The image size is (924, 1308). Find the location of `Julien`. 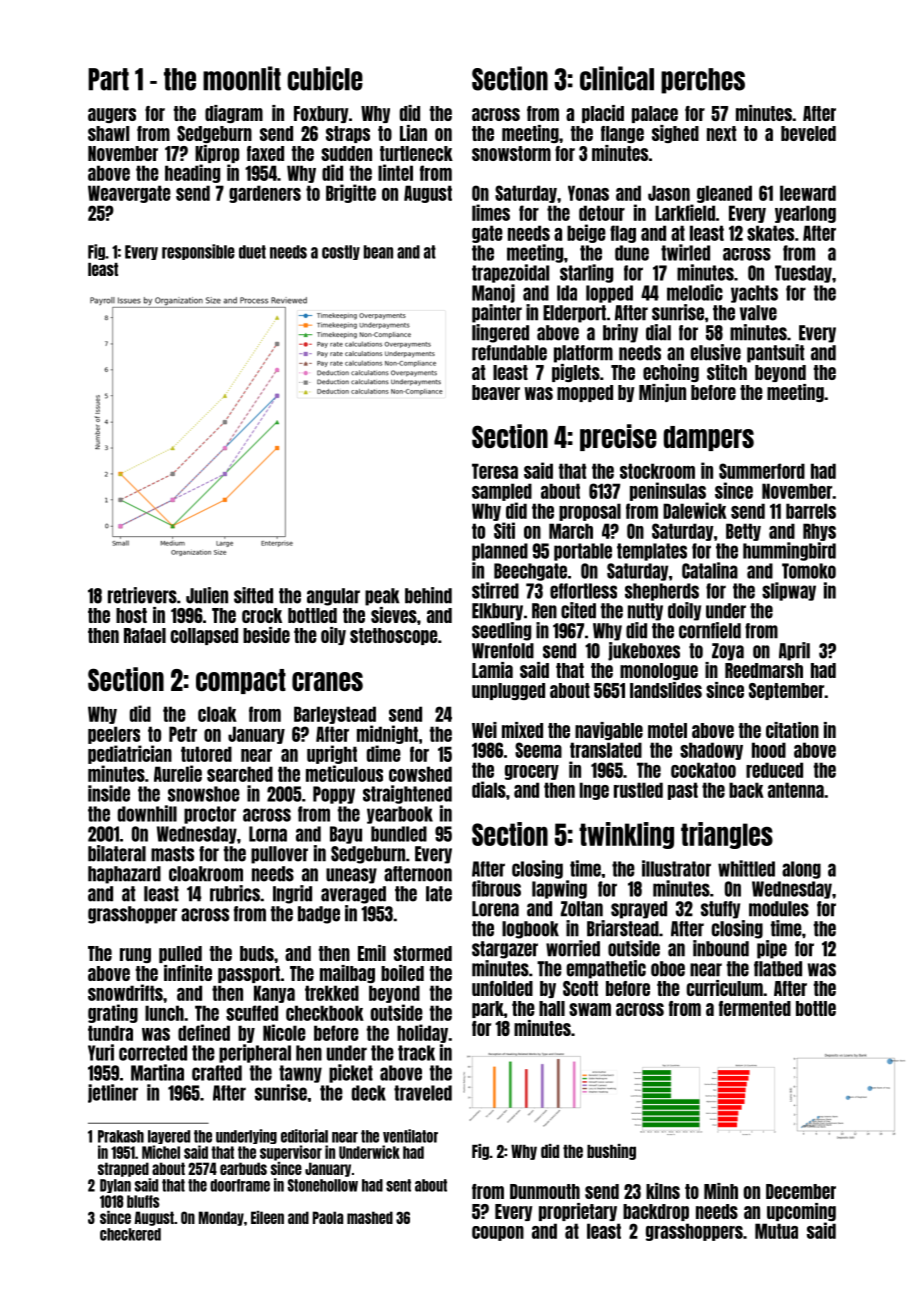

Julien is located at coordinates (207, 595).
